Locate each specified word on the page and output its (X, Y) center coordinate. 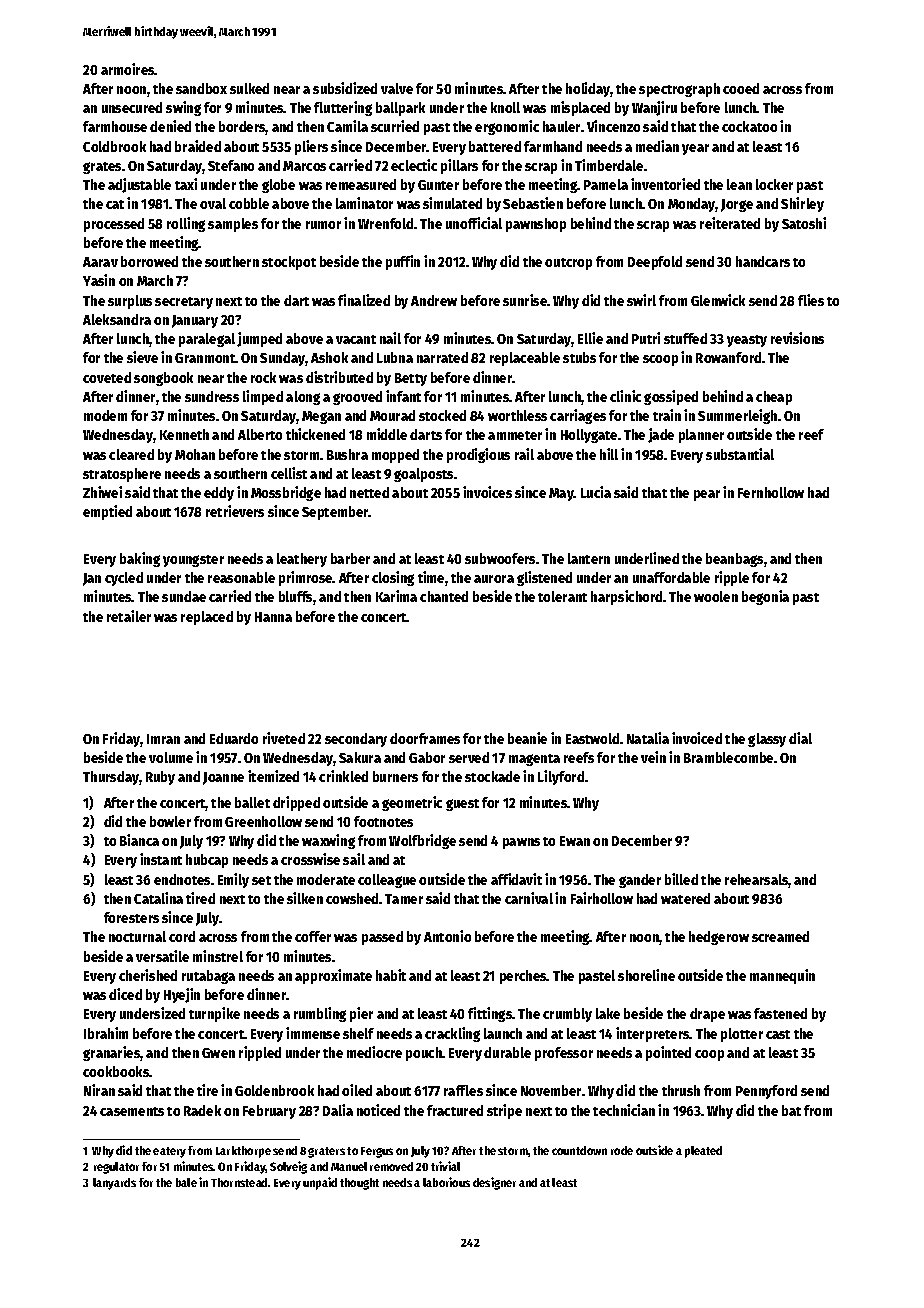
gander (640, 881)
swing (183, 108)
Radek (202, 1110)
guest (462, 805)
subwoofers (500, 558)
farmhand (553, 146)
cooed (741, 88)
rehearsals (757, 881)
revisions (797, 338)
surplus (130, 302)
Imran (163, 739)
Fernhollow (771, 492)
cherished (148, 975)
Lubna (395, 357)
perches (523, 977)
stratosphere (122, 475)
